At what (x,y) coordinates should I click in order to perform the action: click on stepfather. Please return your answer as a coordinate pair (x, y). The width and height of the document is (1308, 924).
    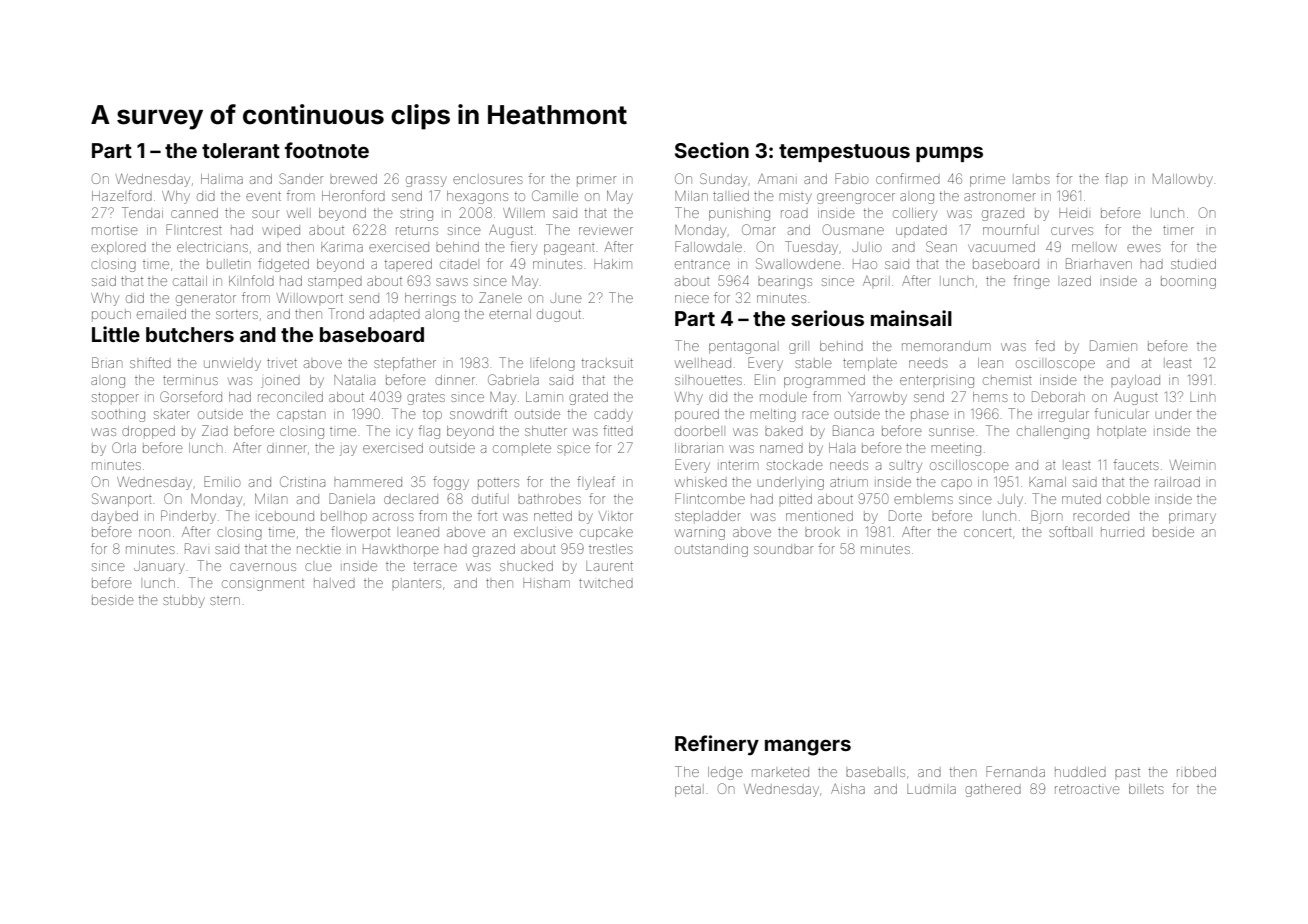
    Looking at the image, I should click on (405, 364).
